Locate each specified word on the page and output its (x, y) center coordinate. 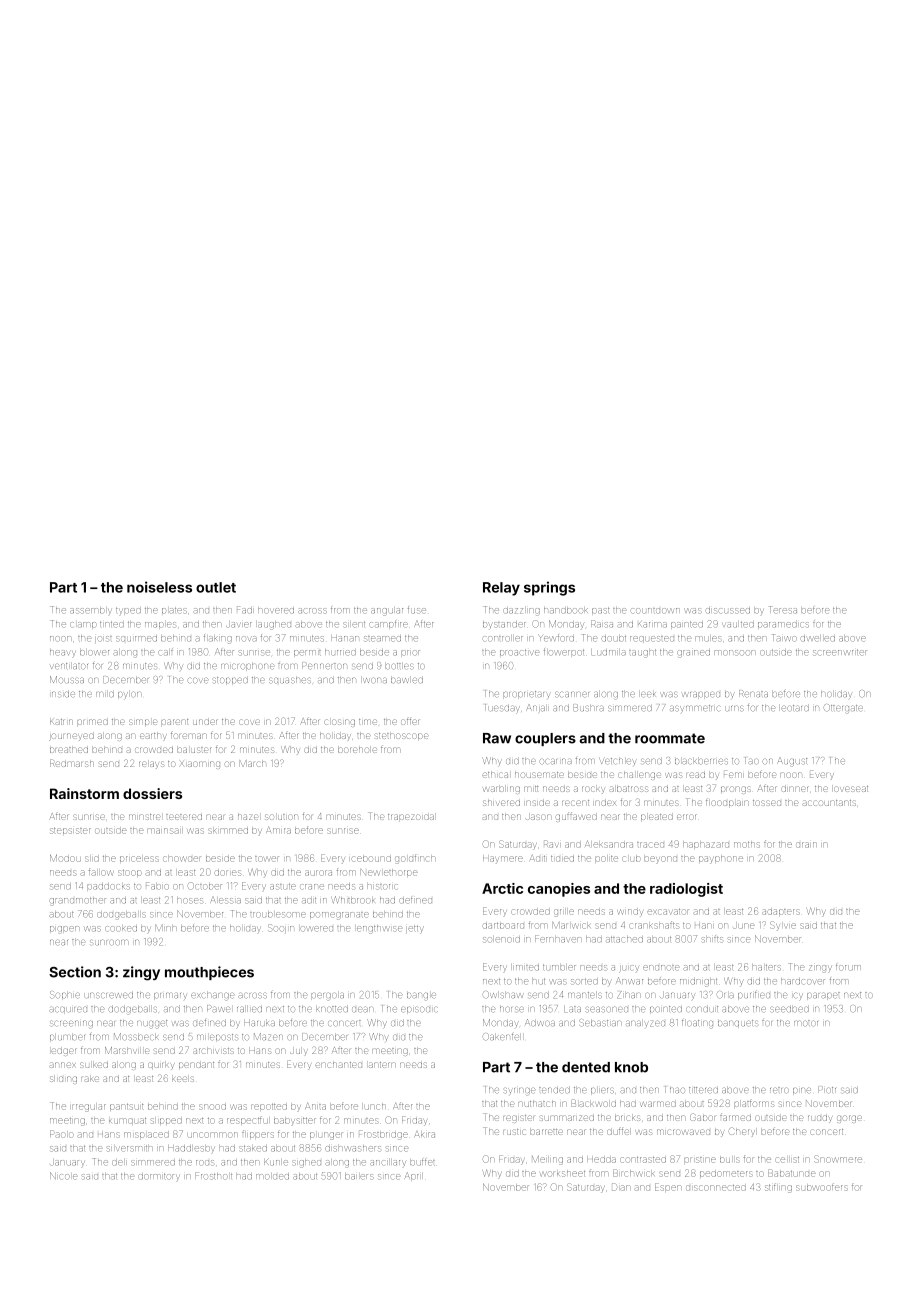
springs (549, 588)
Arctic (502, 888)
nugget (152, 1024)
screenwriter (840, 652)
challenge (640, 776)
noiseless (159, 587)
